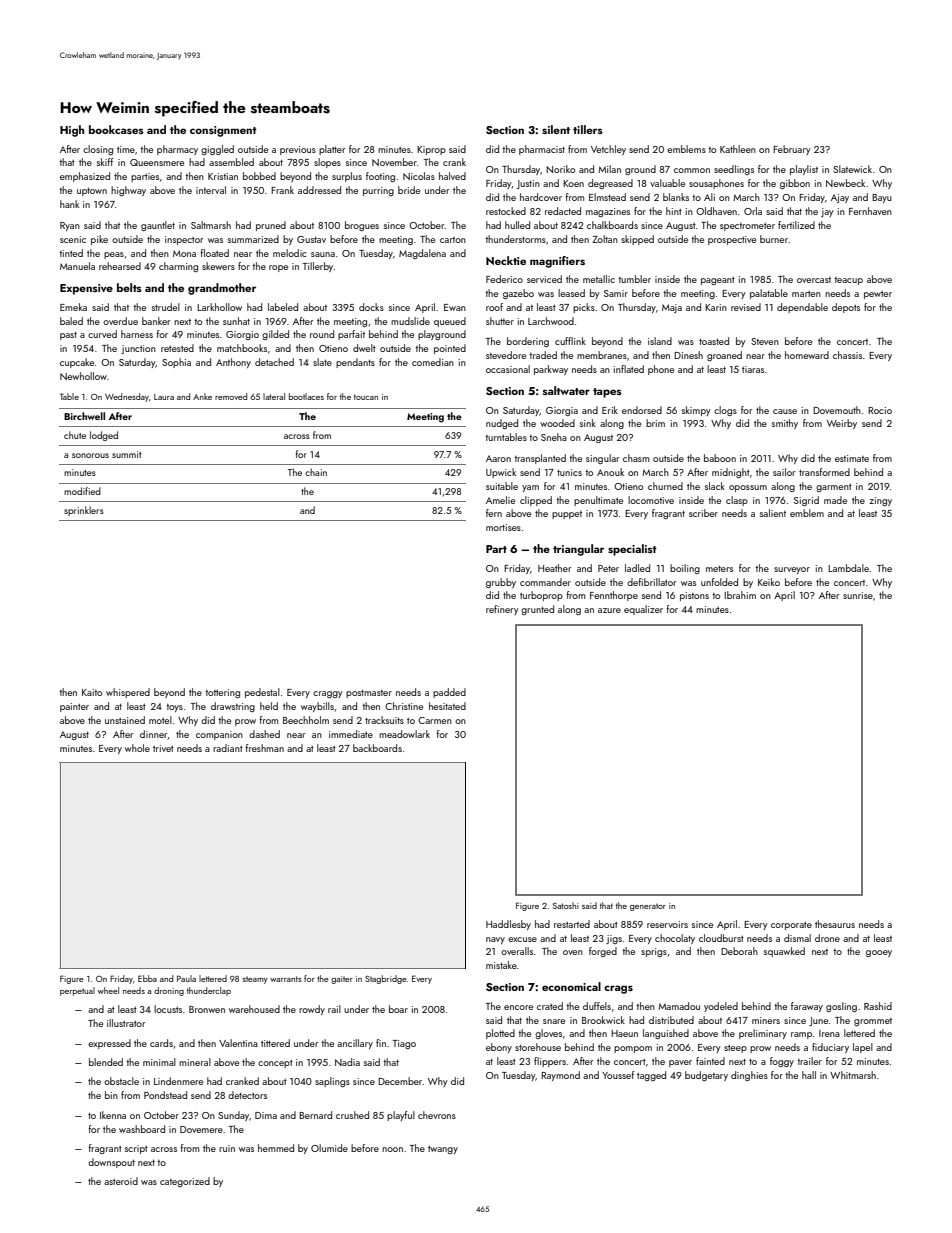  What do you see at coordinates (718, 281) in the image?
I see `pageant` at bounding box center [718, 281].
